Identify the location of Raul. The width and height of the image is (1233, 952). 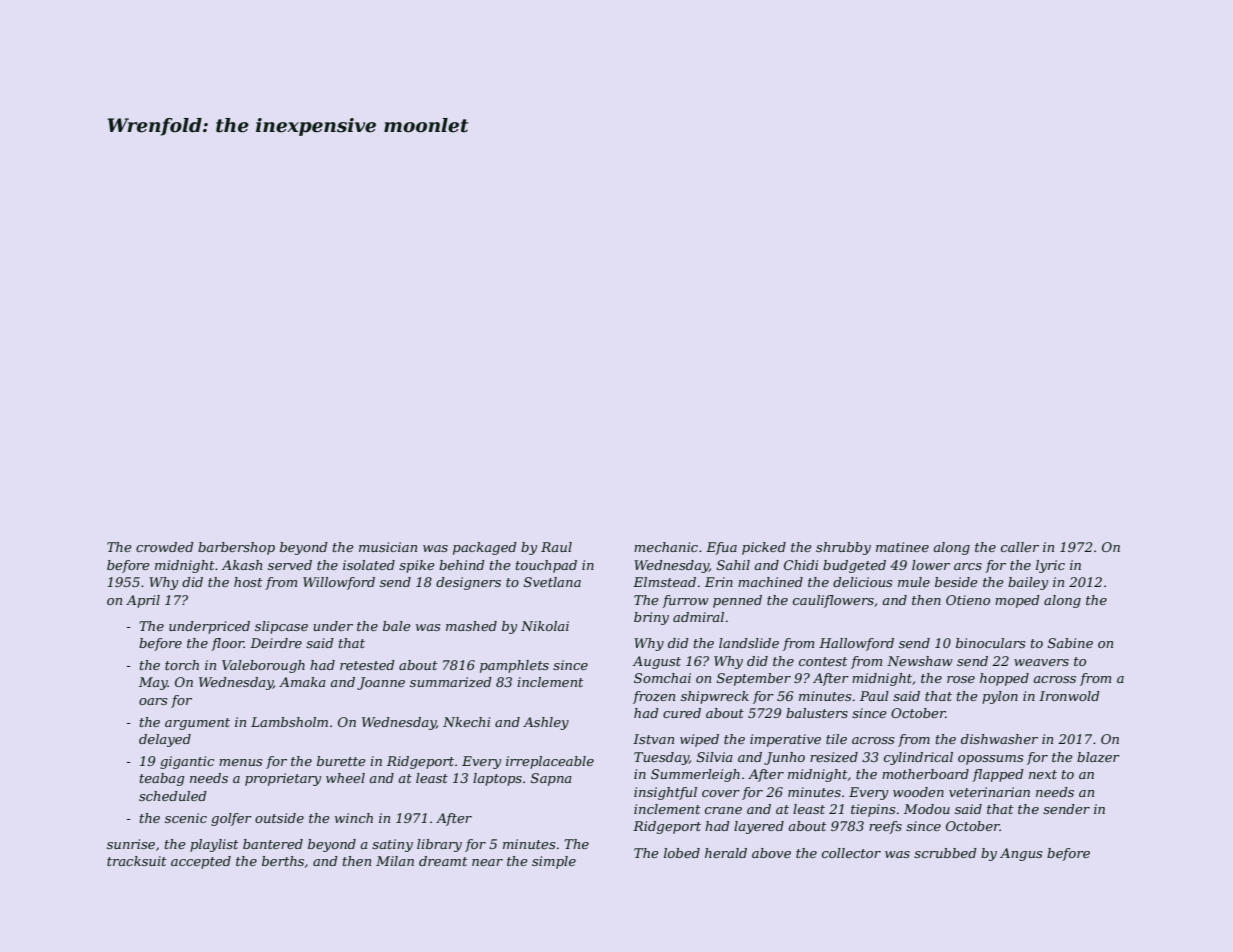
(556, 547).
